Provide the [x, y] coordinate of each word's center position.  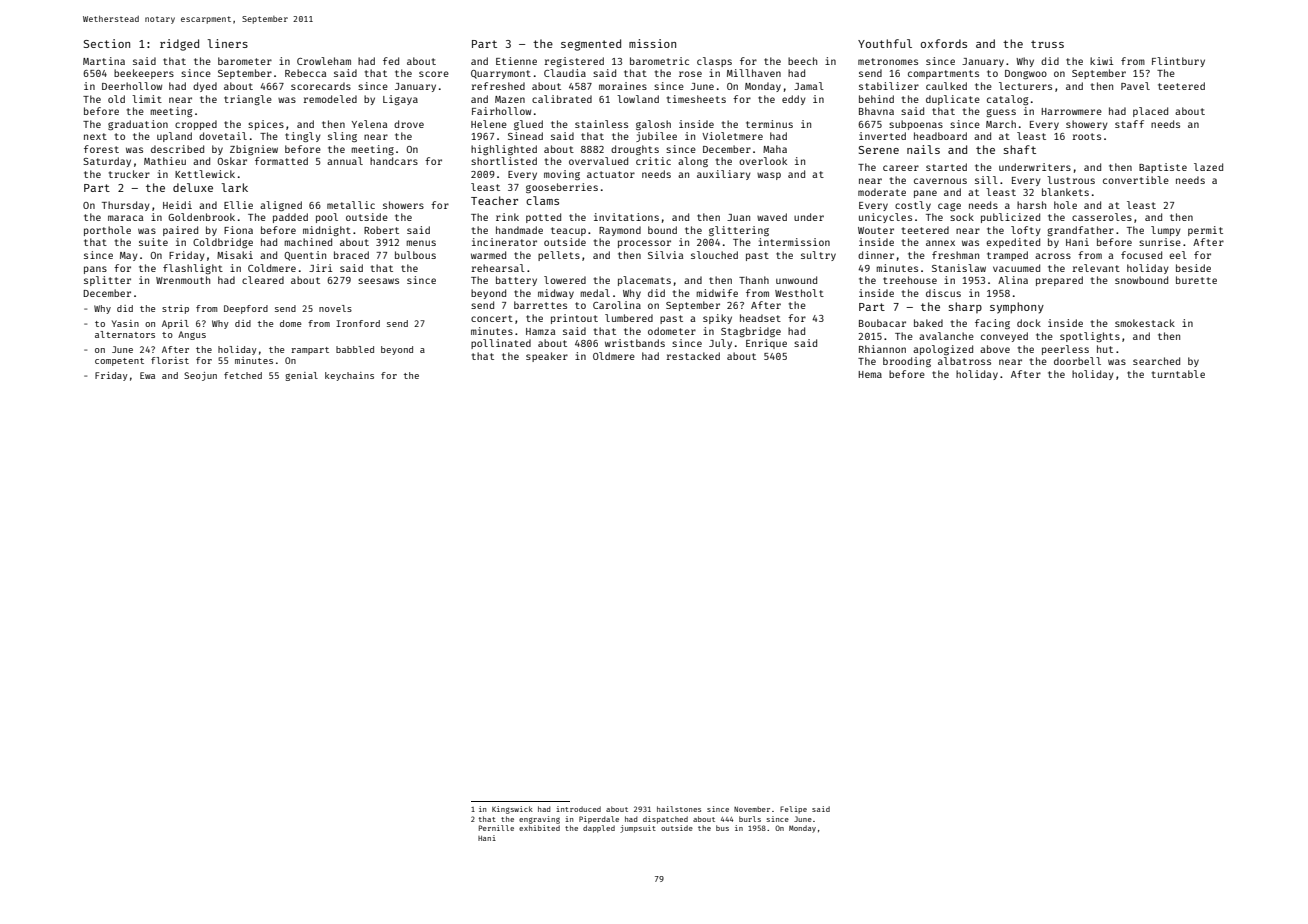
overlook [763, 161]
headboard [940, 136]
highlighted [504, 150]
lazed [1208, 167]
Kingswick [512, 810]
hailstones [679, 809]
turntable [1178, 374]
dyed [205, 87]
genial [301, 376]
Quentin [305, 256]
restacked [693, 356]
